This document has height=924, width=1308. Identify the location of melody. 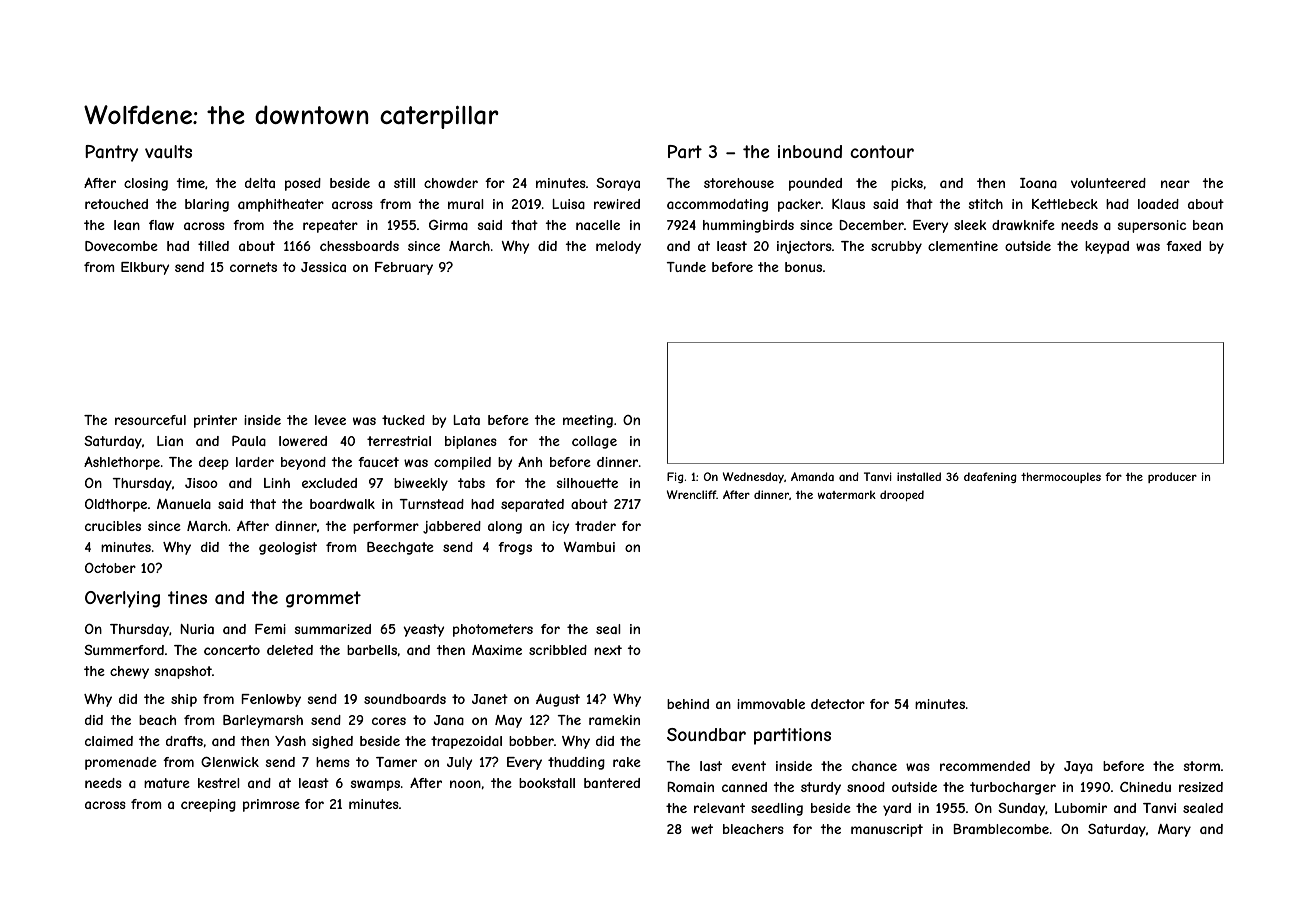
(618, 247).
